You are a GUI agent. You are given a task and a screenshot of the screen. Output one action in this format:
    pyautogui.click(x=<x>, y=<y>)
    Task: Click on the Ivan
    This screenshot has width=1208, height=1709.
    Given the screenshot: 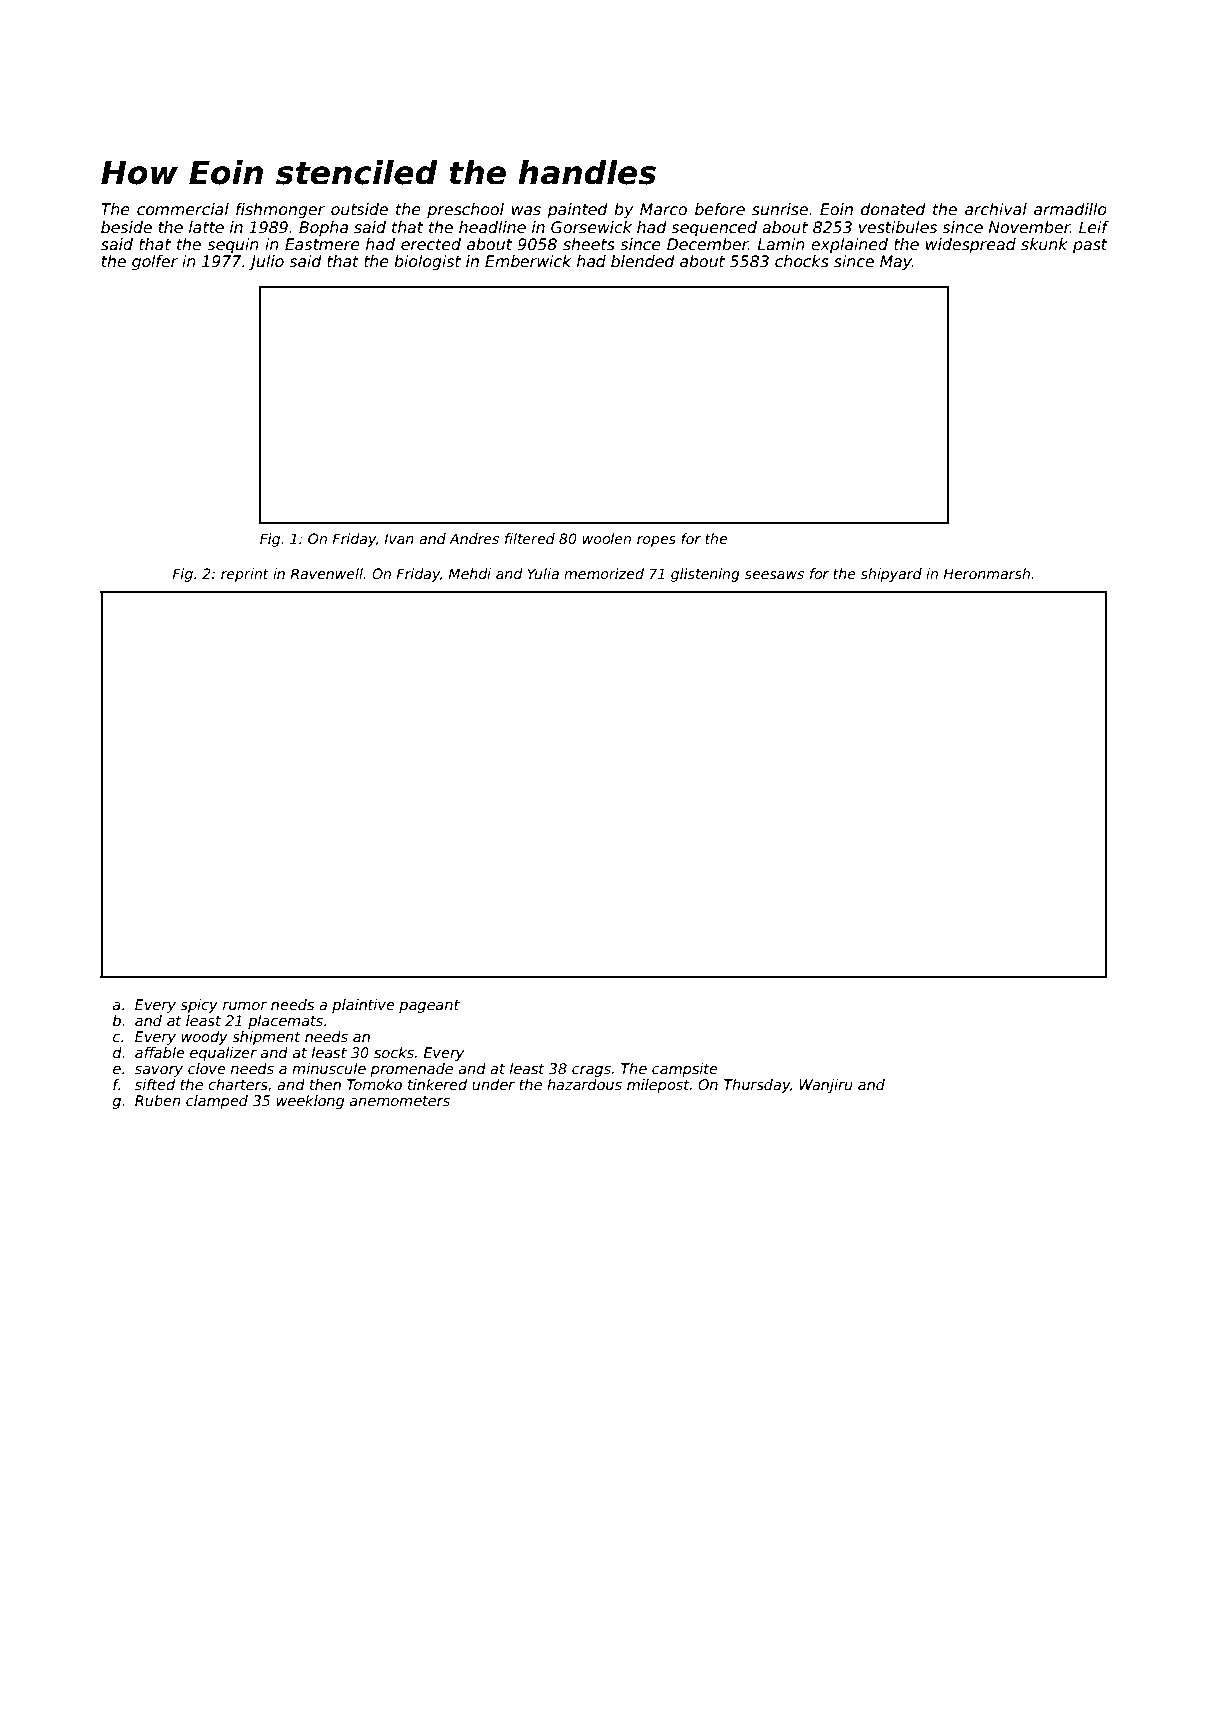 What is the action you would take?
    pyautogui.click(x=399, y=538)
